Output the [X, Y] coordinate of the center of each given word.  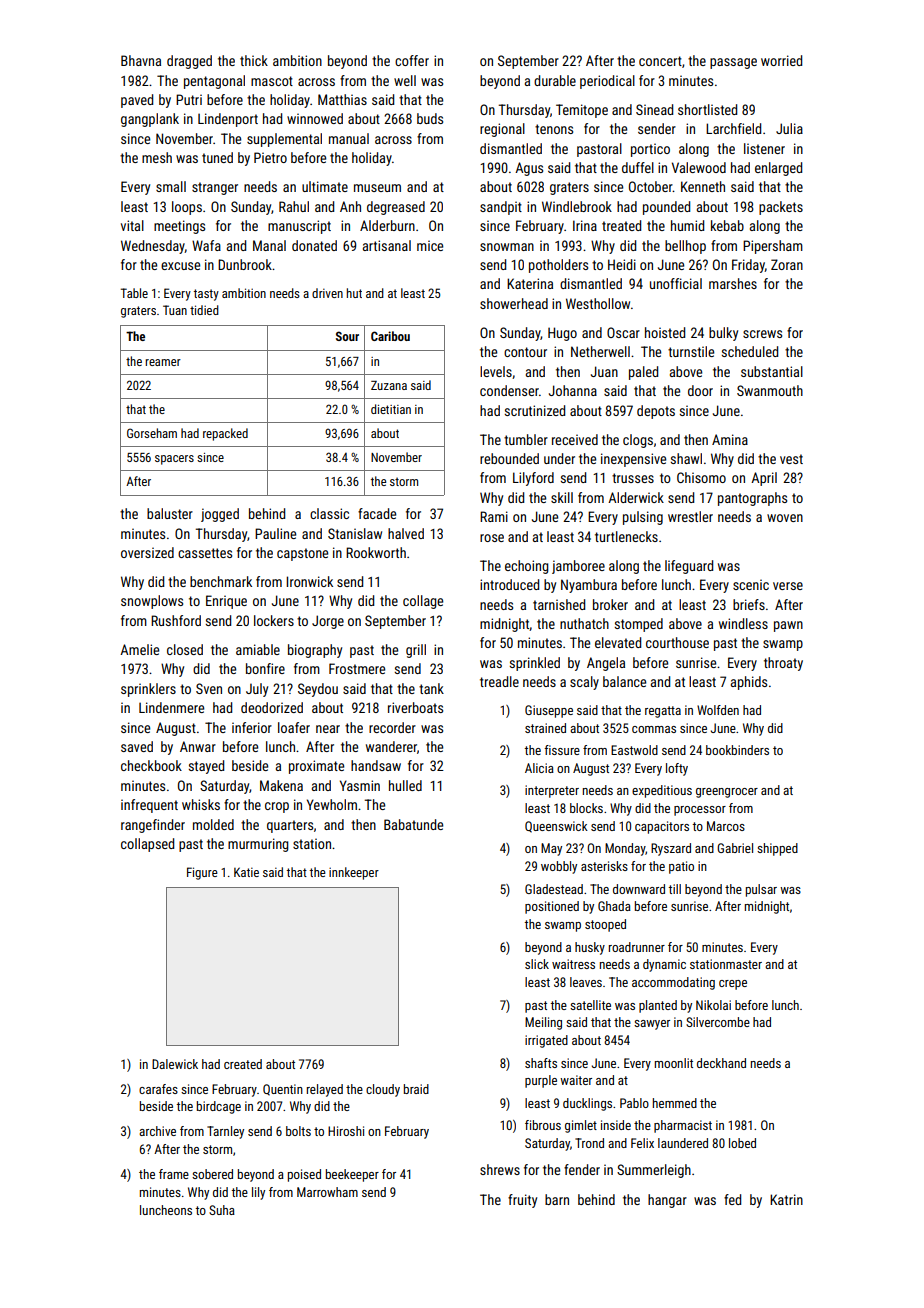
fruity [522, 1201]
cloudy [383, 1090]
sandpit [501, 208]
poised [304, 1175]
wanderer [391, 746]
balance [624, 681]
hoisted [665, 332]
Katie [246, 872]
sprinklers [148, 690]
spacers [174, 460]
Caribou [390, 336]
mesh [157, 157]
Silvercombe [718, 1022]
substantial [772, 371]
